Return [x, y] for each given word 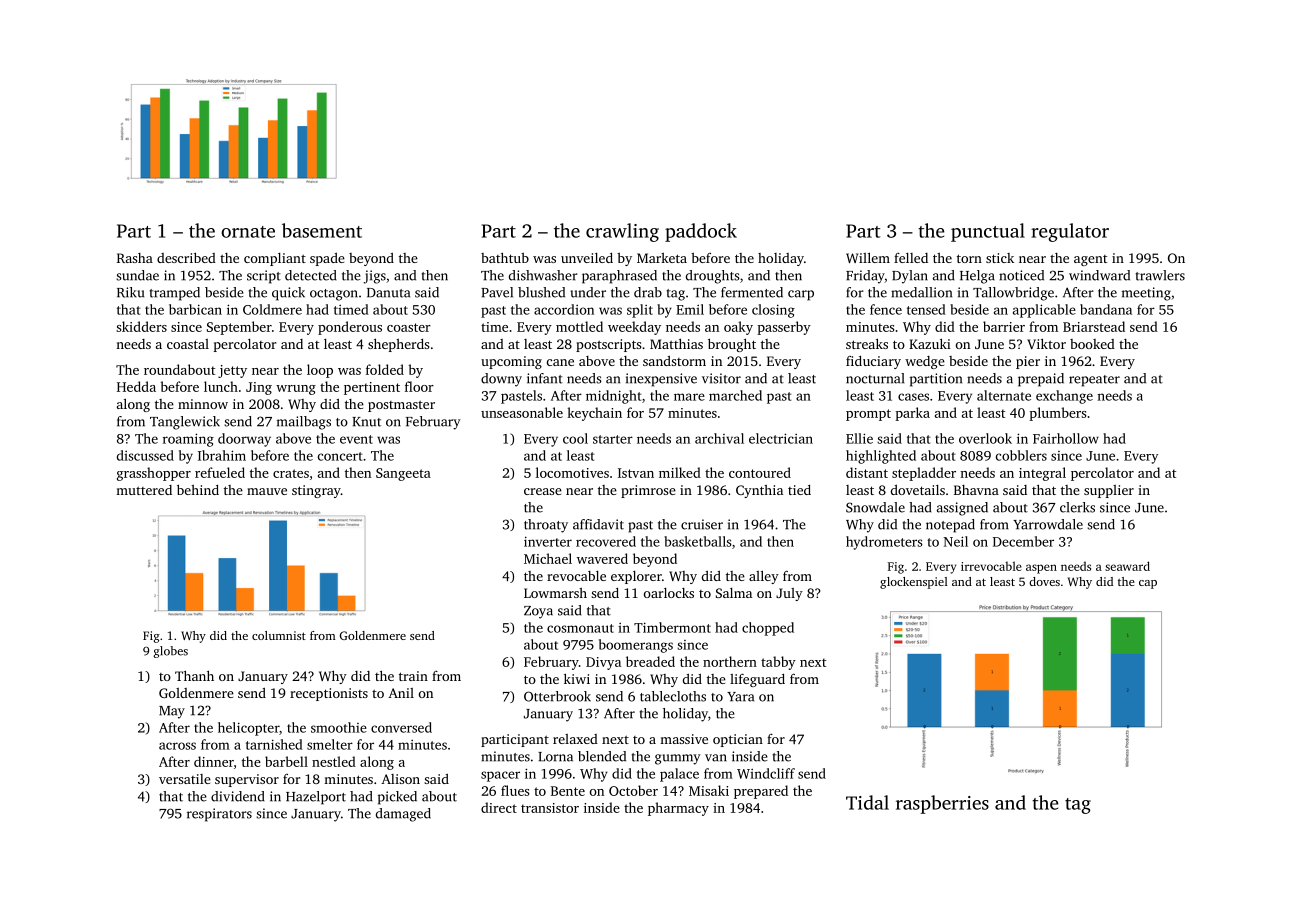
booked [1092, 344]
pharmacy [678, 809]
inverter [548, 541]
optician [738, 740]
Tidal [867, 802]
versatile [185, 779]
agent [1090, 260]
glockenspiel [914, 583]
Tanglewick [185, 423]
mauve [267, 491]
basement [322, 230]
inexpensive [661, 380]
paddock [701, 232]
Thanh [194, 675]
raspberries [942, 804]
